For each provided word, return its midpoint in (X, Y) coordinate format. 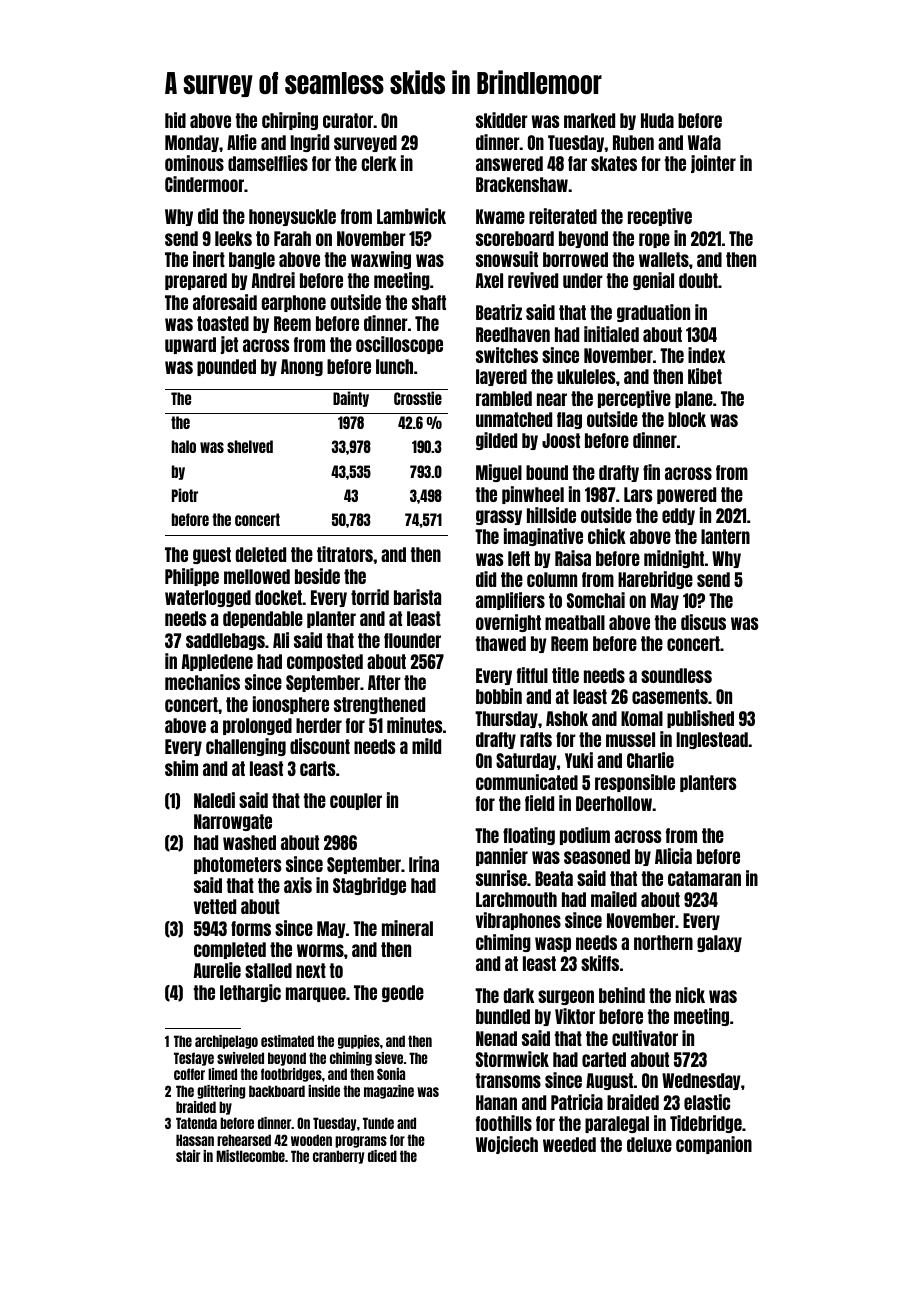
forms (251, 928)
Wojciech (507, 1145)
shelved (250, 446)
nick (690, 995)
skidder (502, 120)
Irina (424, 864)
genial (653, 281)
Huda (657, 120)
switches (507, 355)
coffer (189, 1074)
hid (175, 120)
